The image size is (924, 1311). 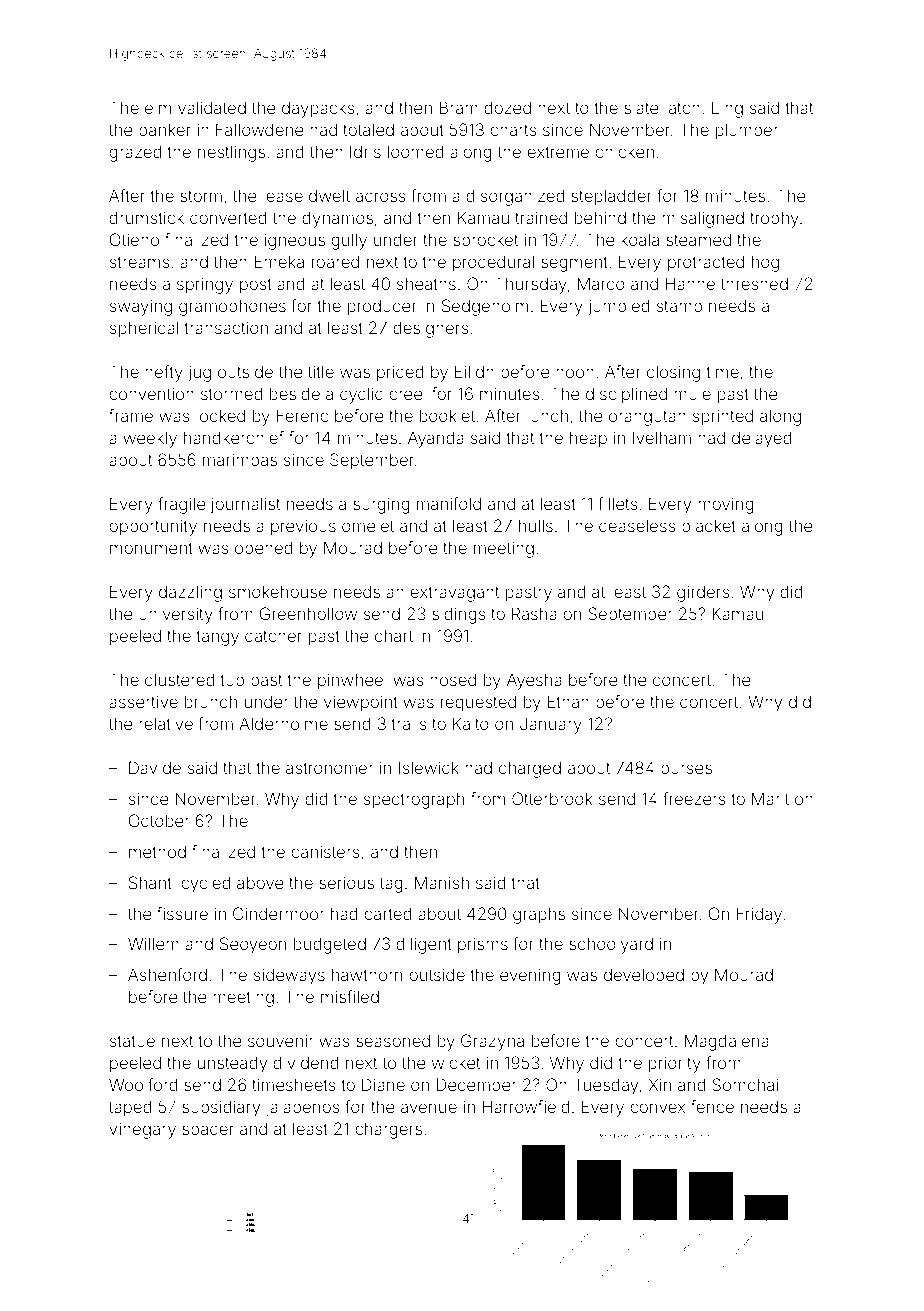 What do you see at coordinates (208, 1131) in the screenshot?
I see `spacer` at bounding box center [208, 1131].
